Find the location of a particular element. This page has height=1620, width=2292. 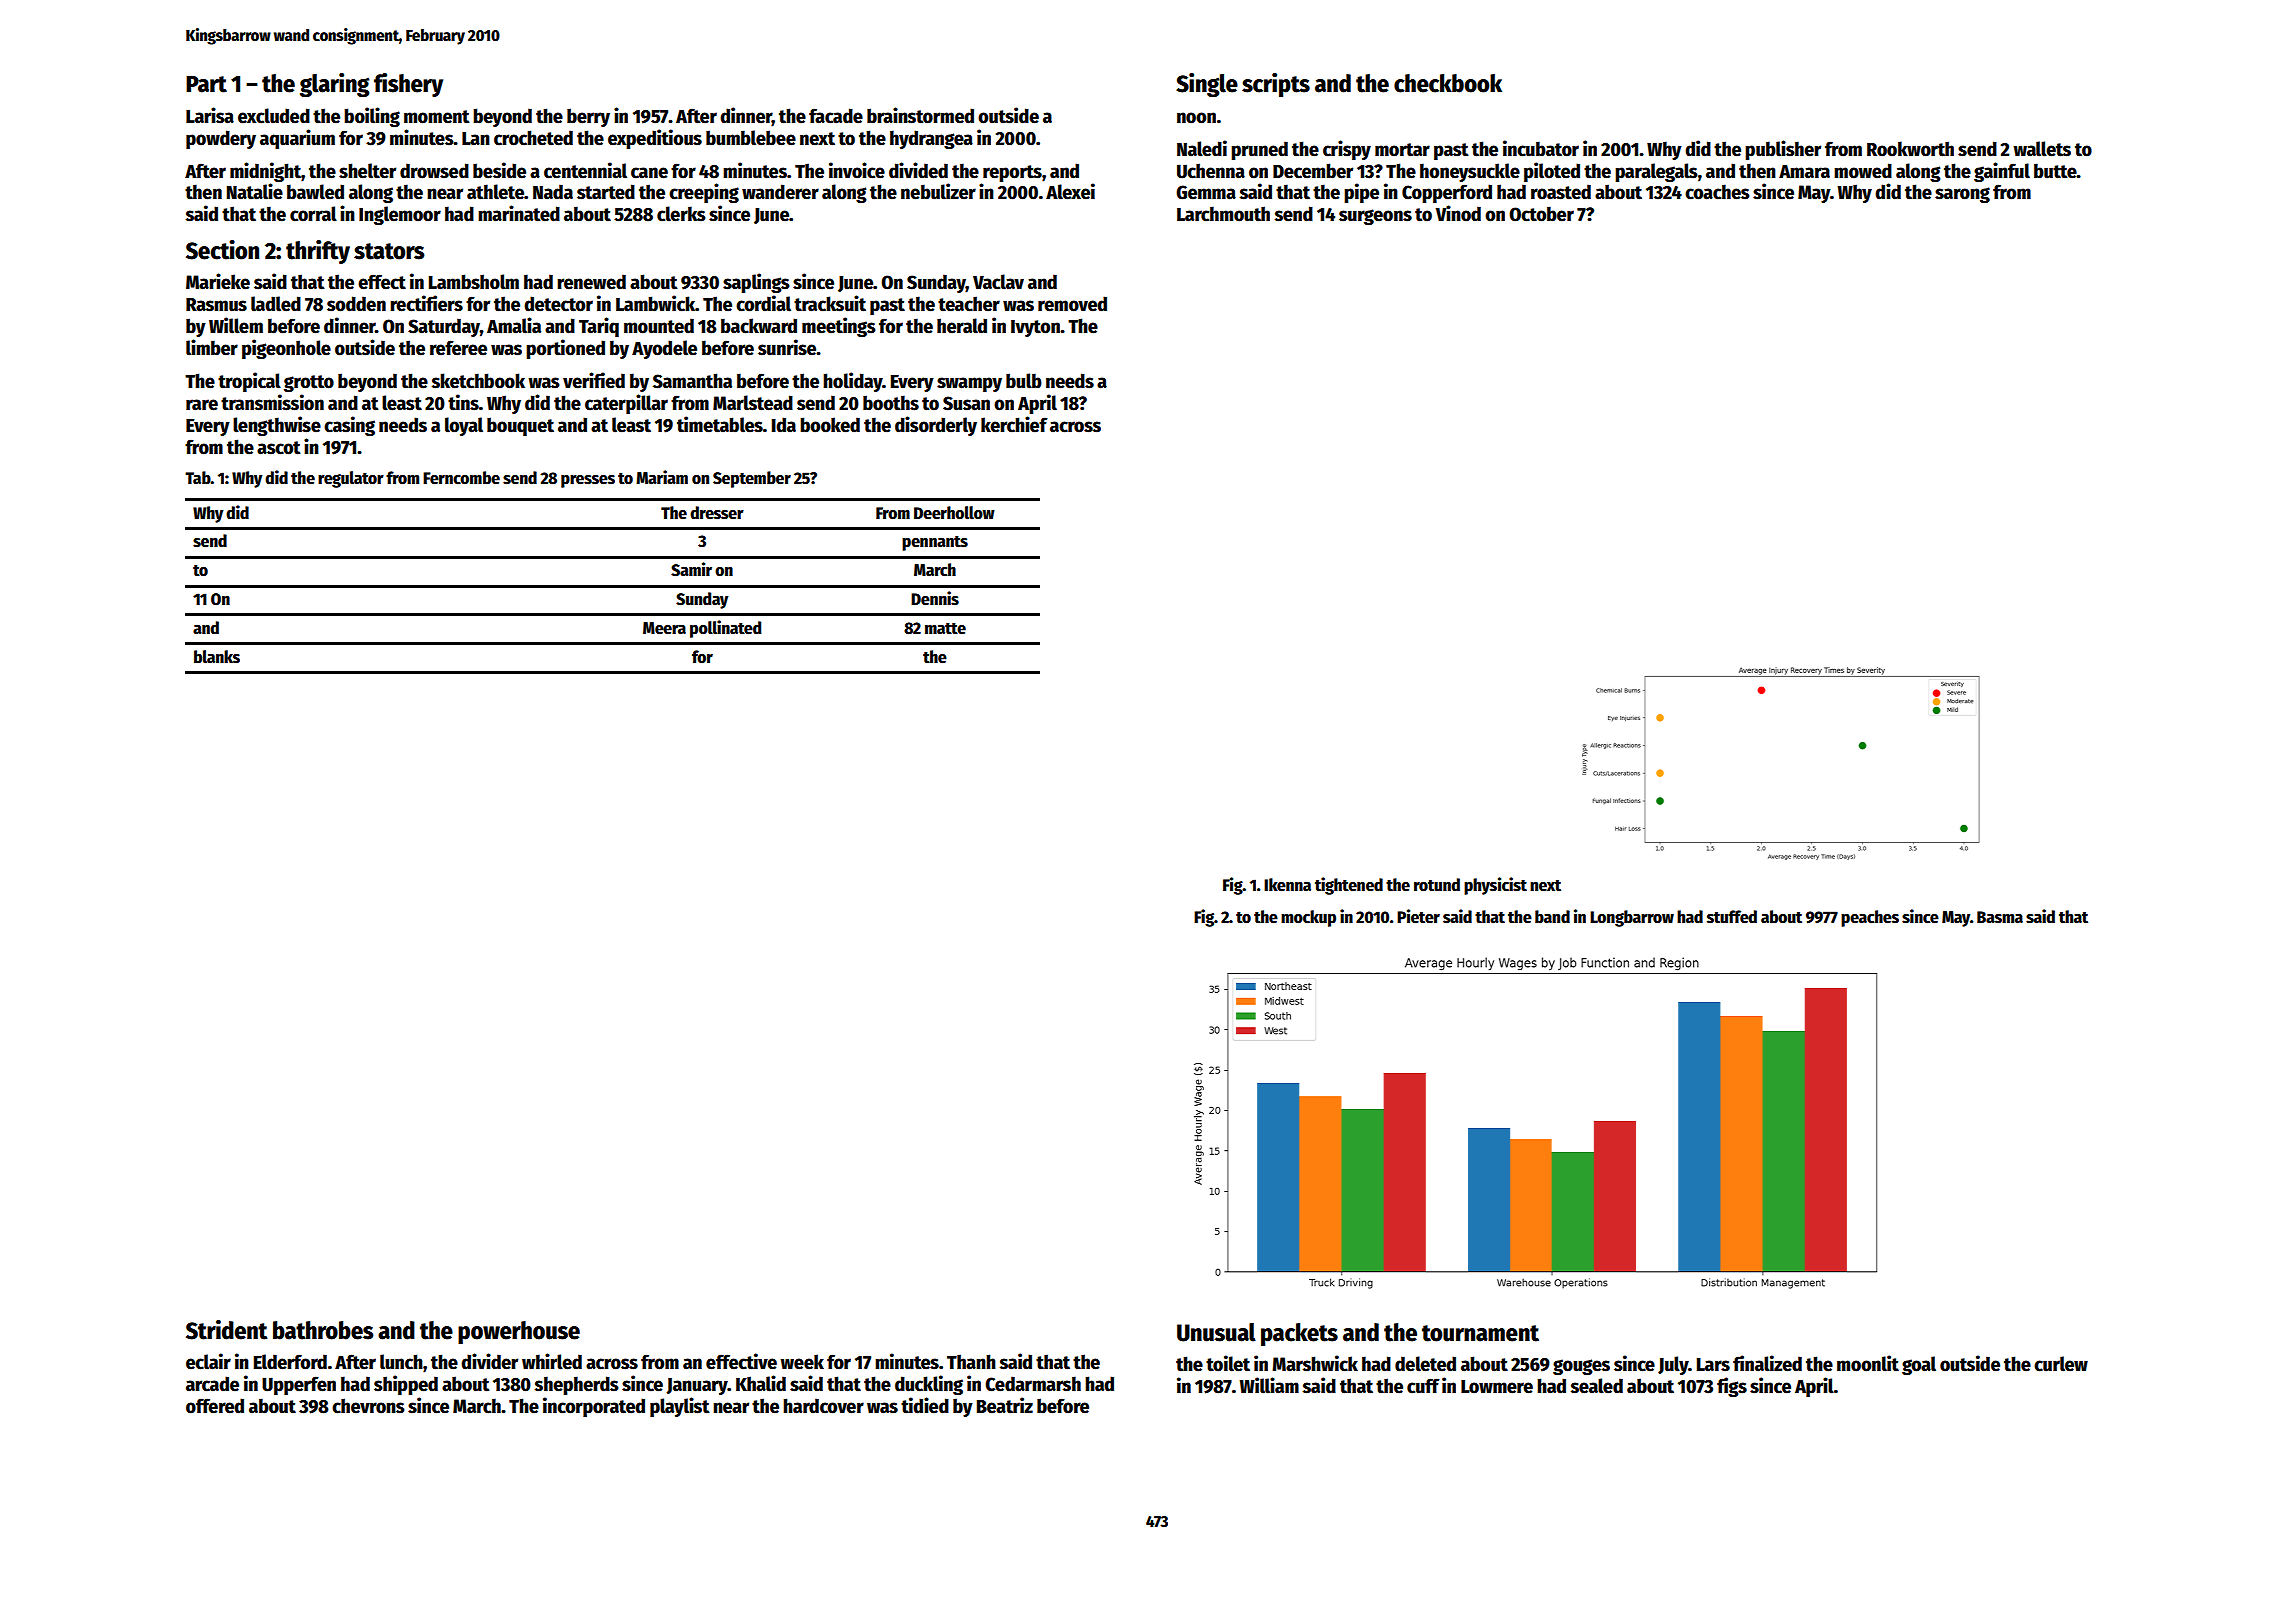

offered is located at coordinates (215, 1406).
